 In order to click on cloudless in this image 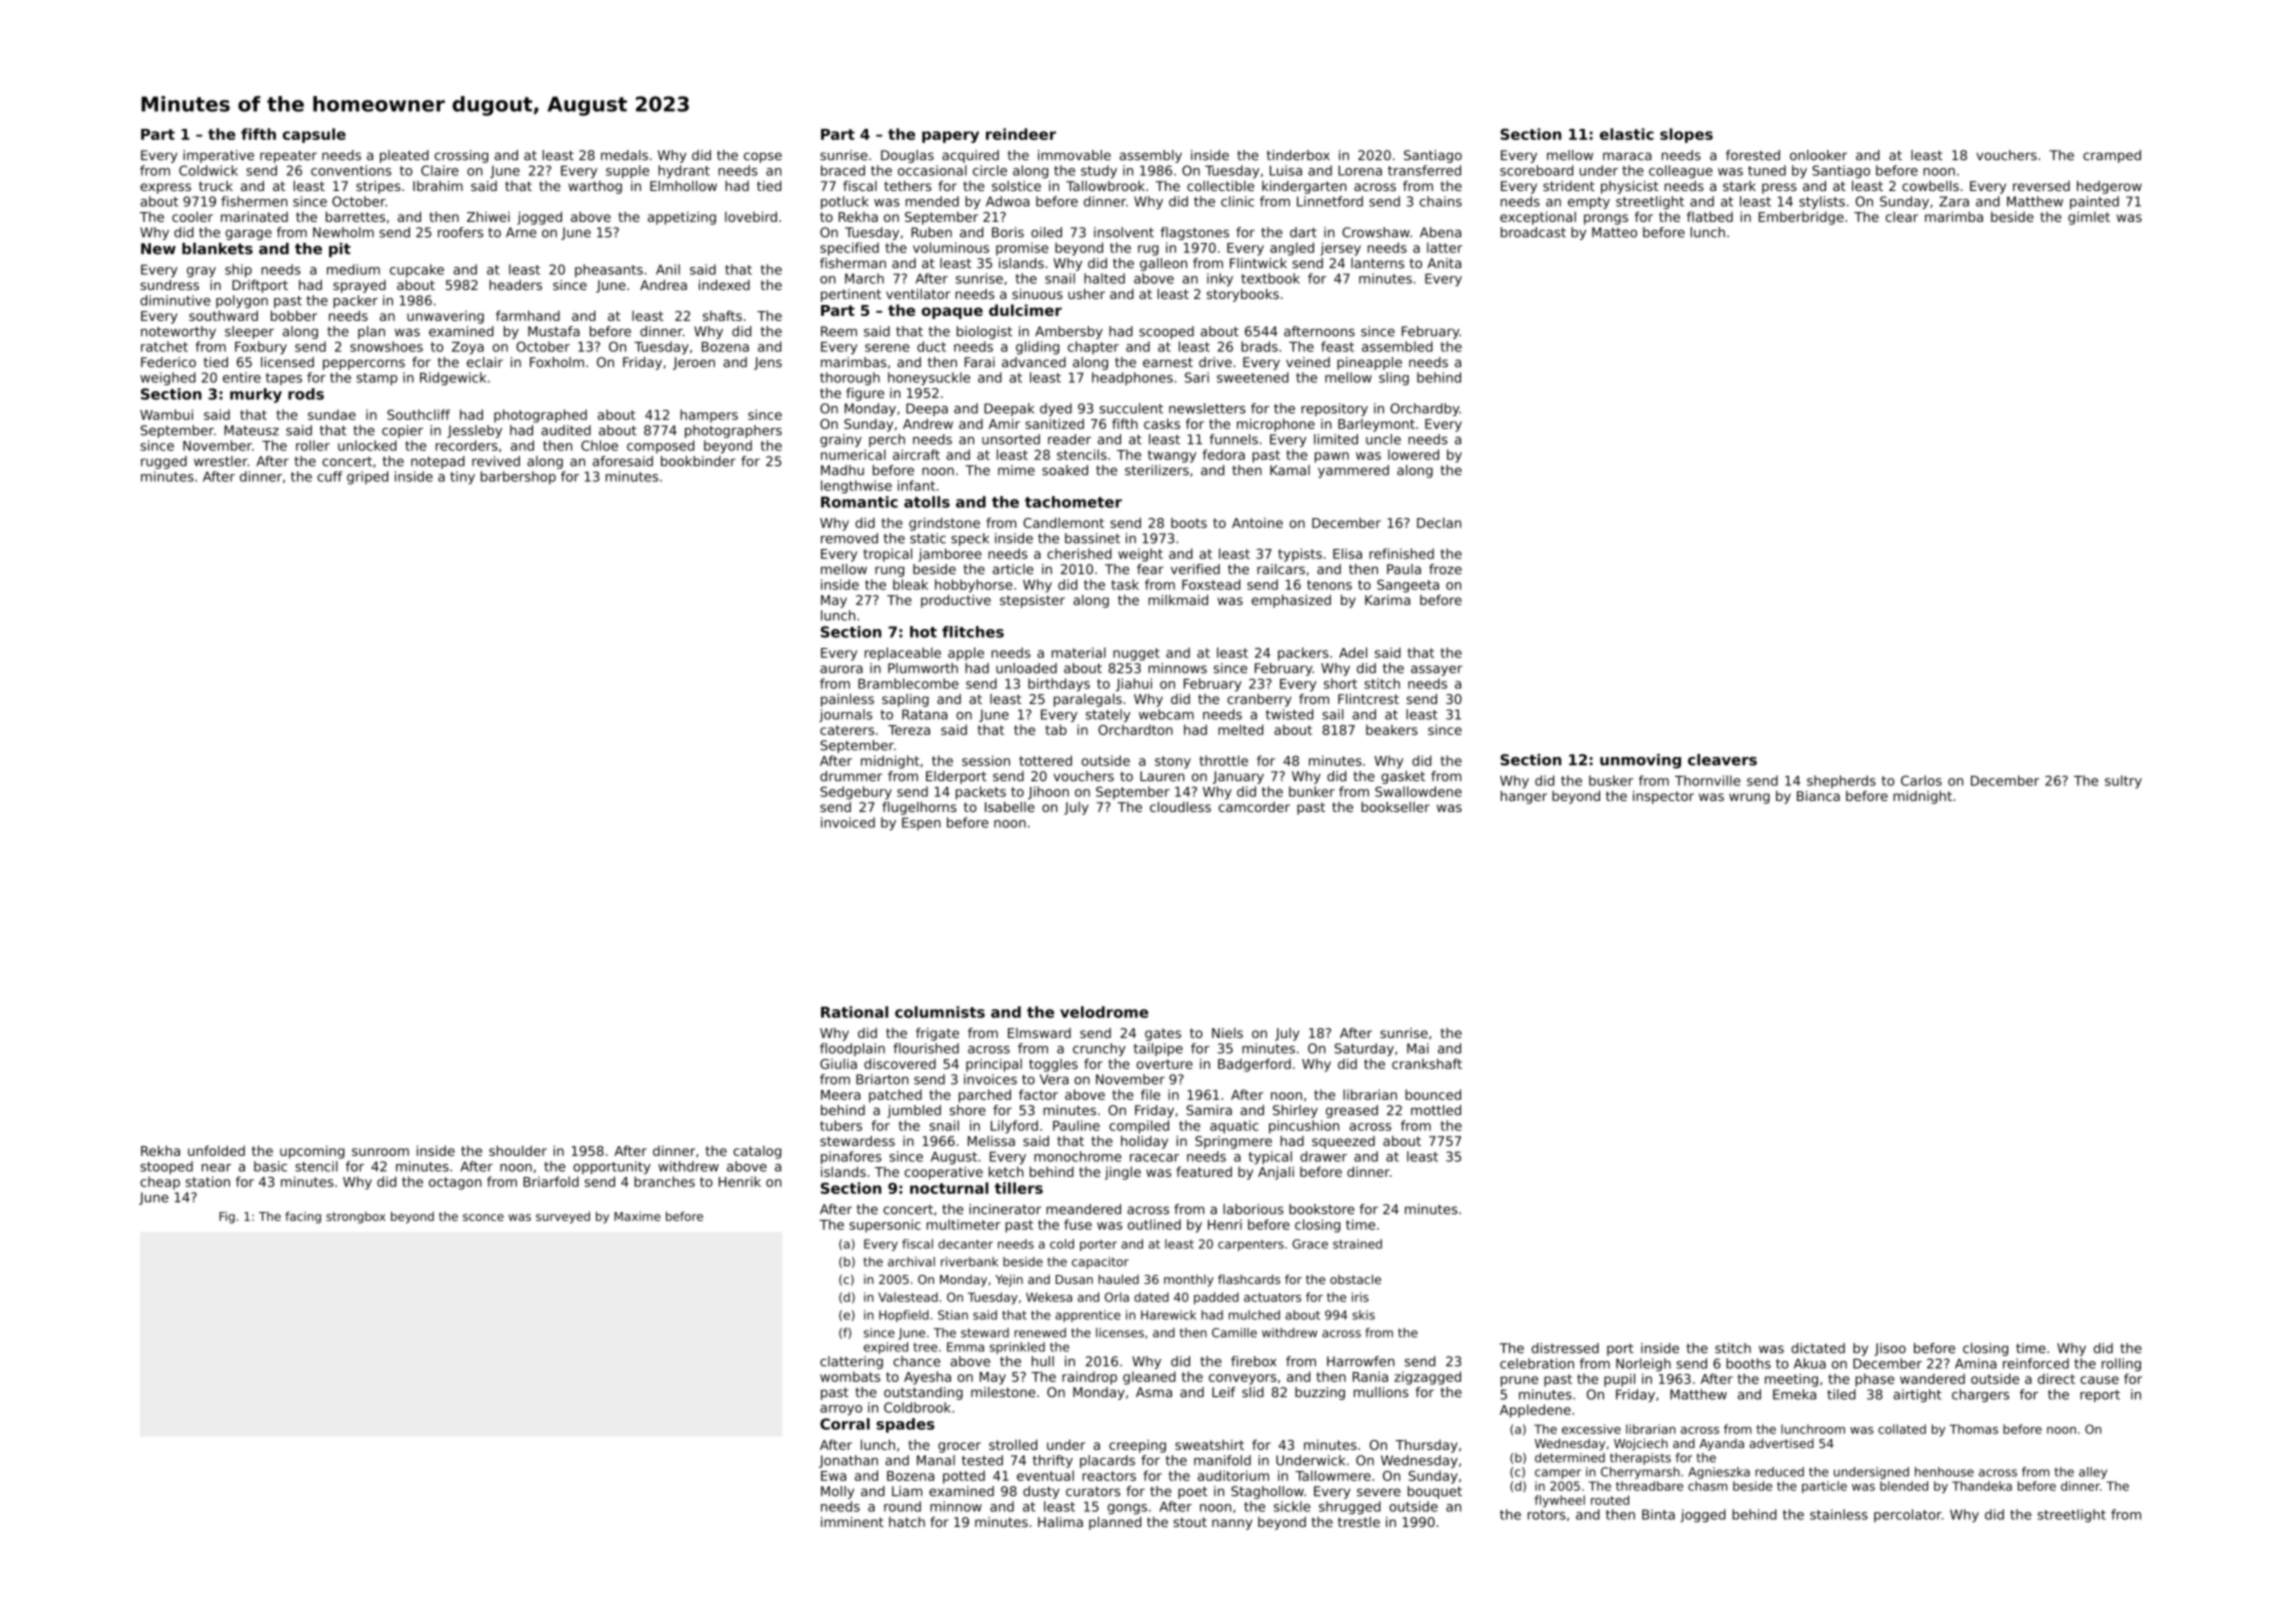, I will do `click(1180, 807)`.
